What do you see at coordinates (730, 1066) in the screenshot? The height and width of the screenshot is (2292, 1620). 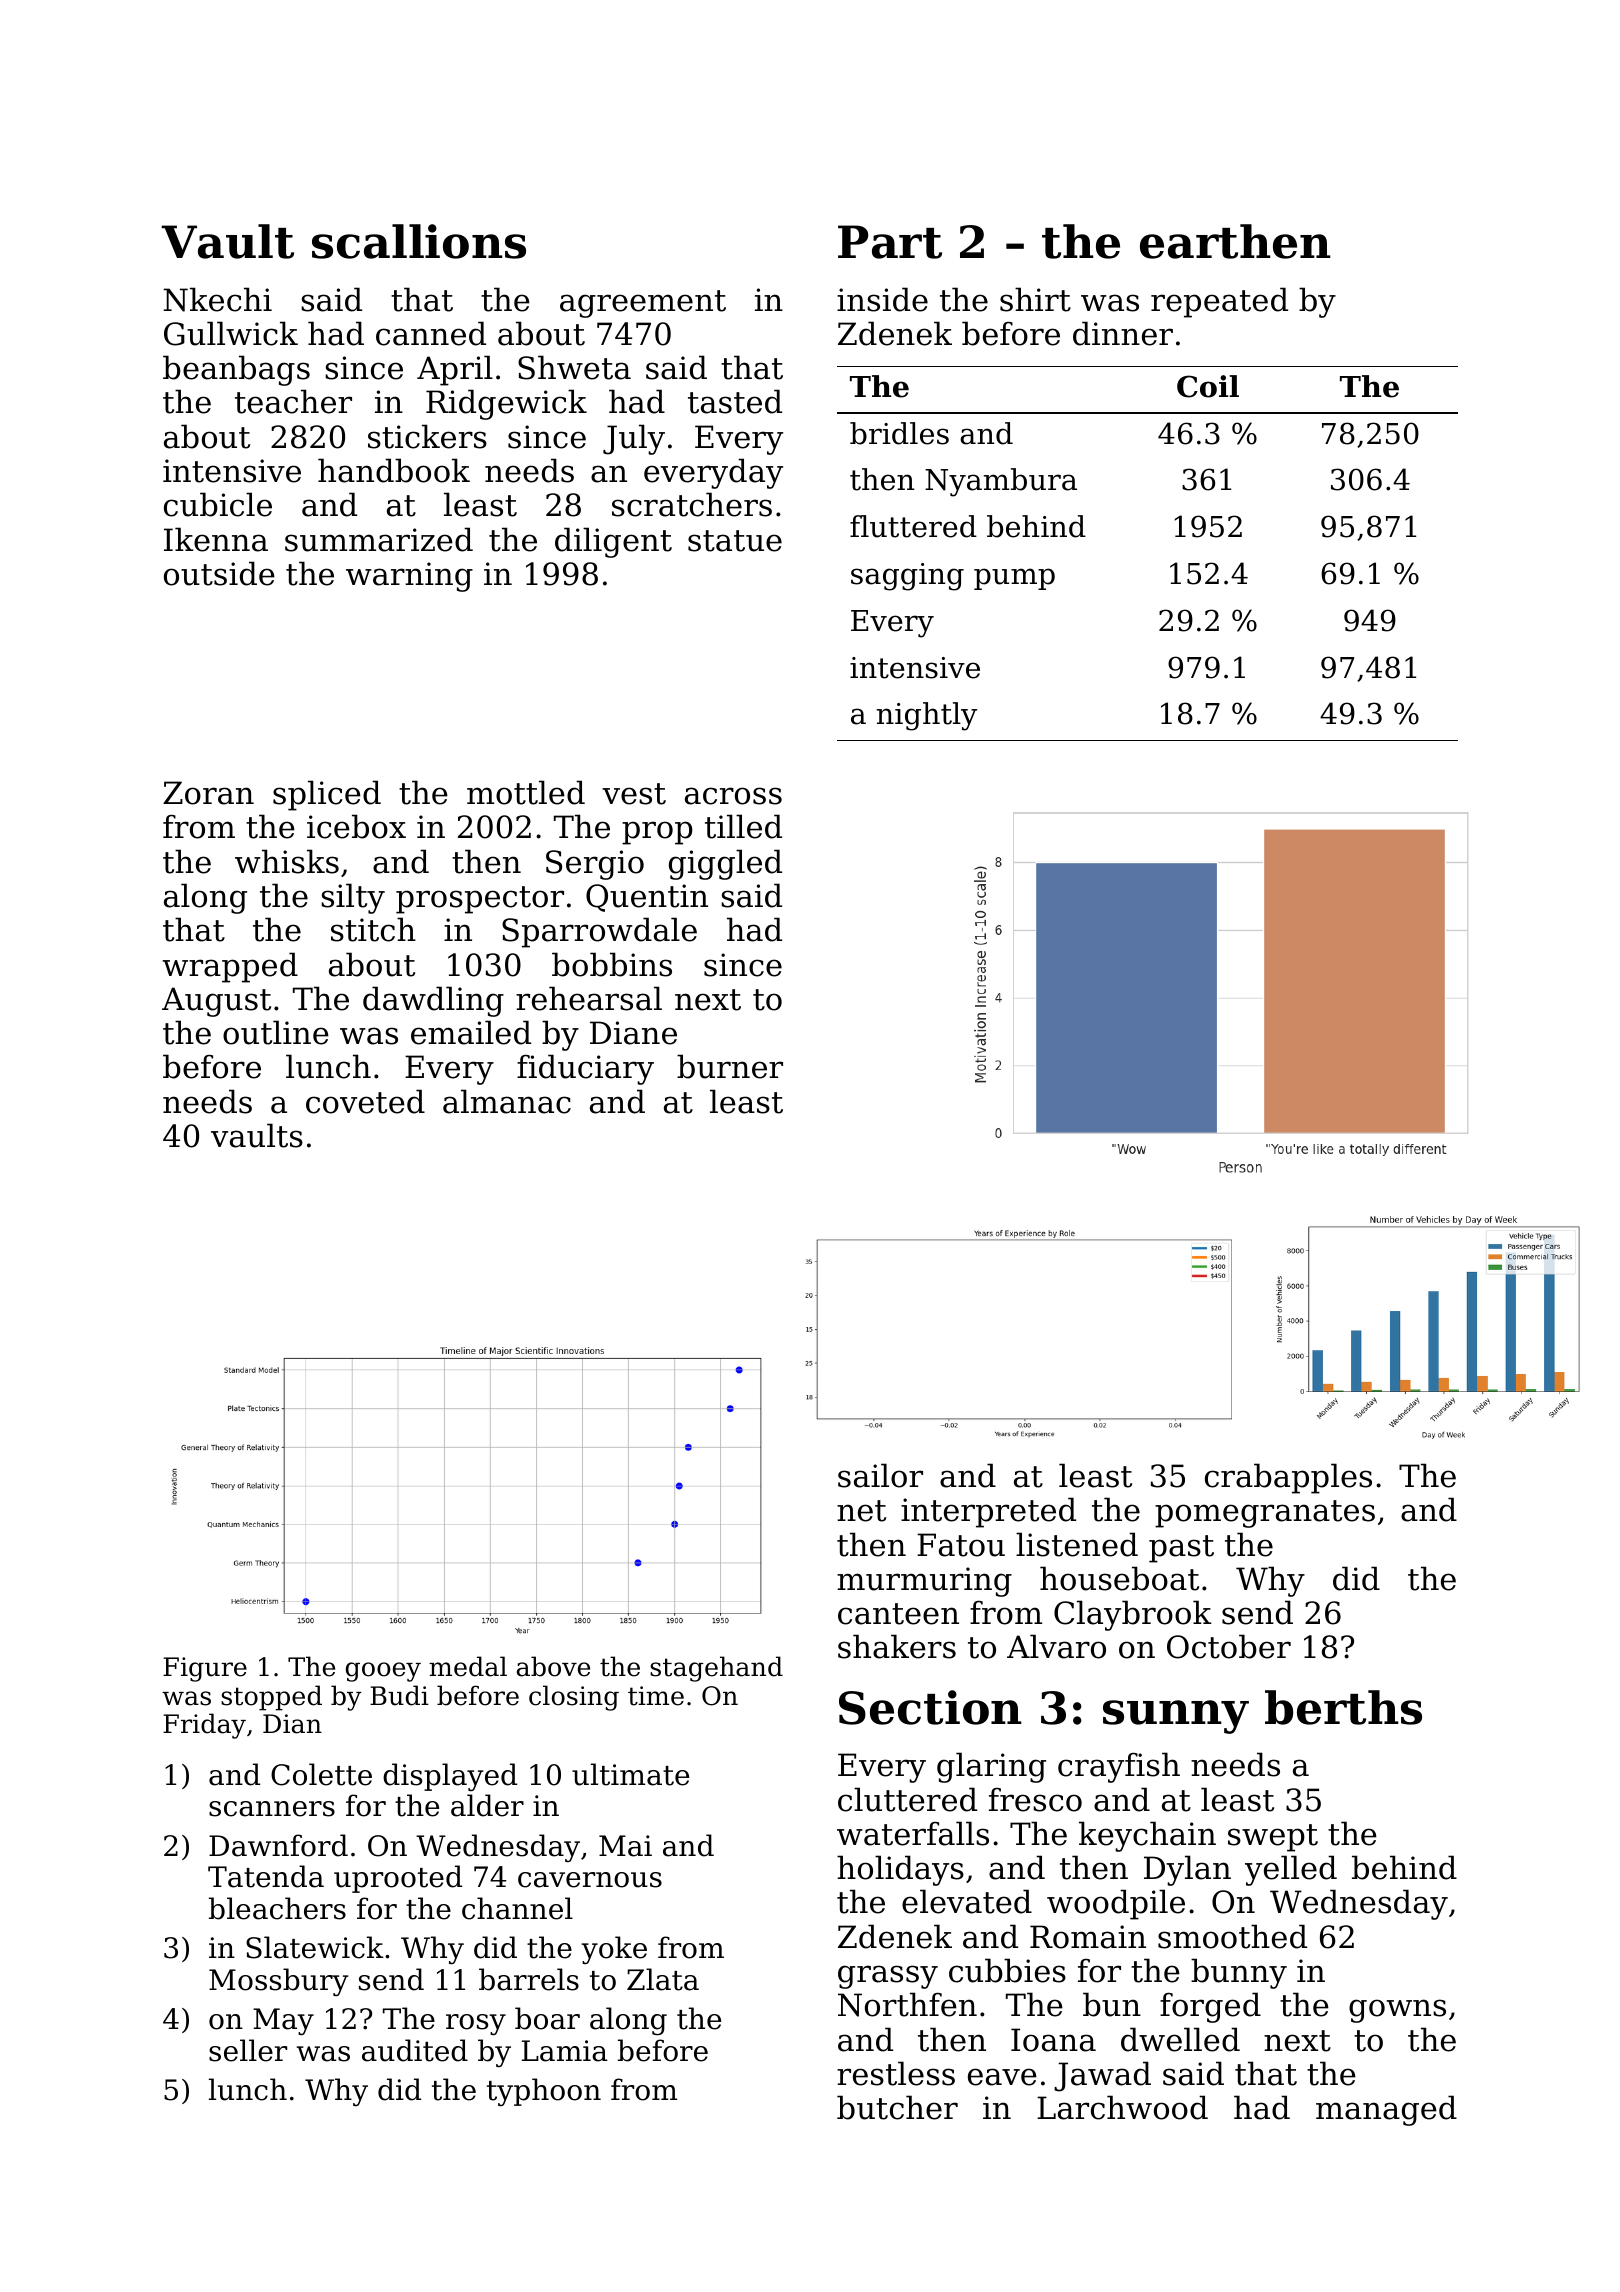 I see `burner` at bounding box center [730, 1066].
